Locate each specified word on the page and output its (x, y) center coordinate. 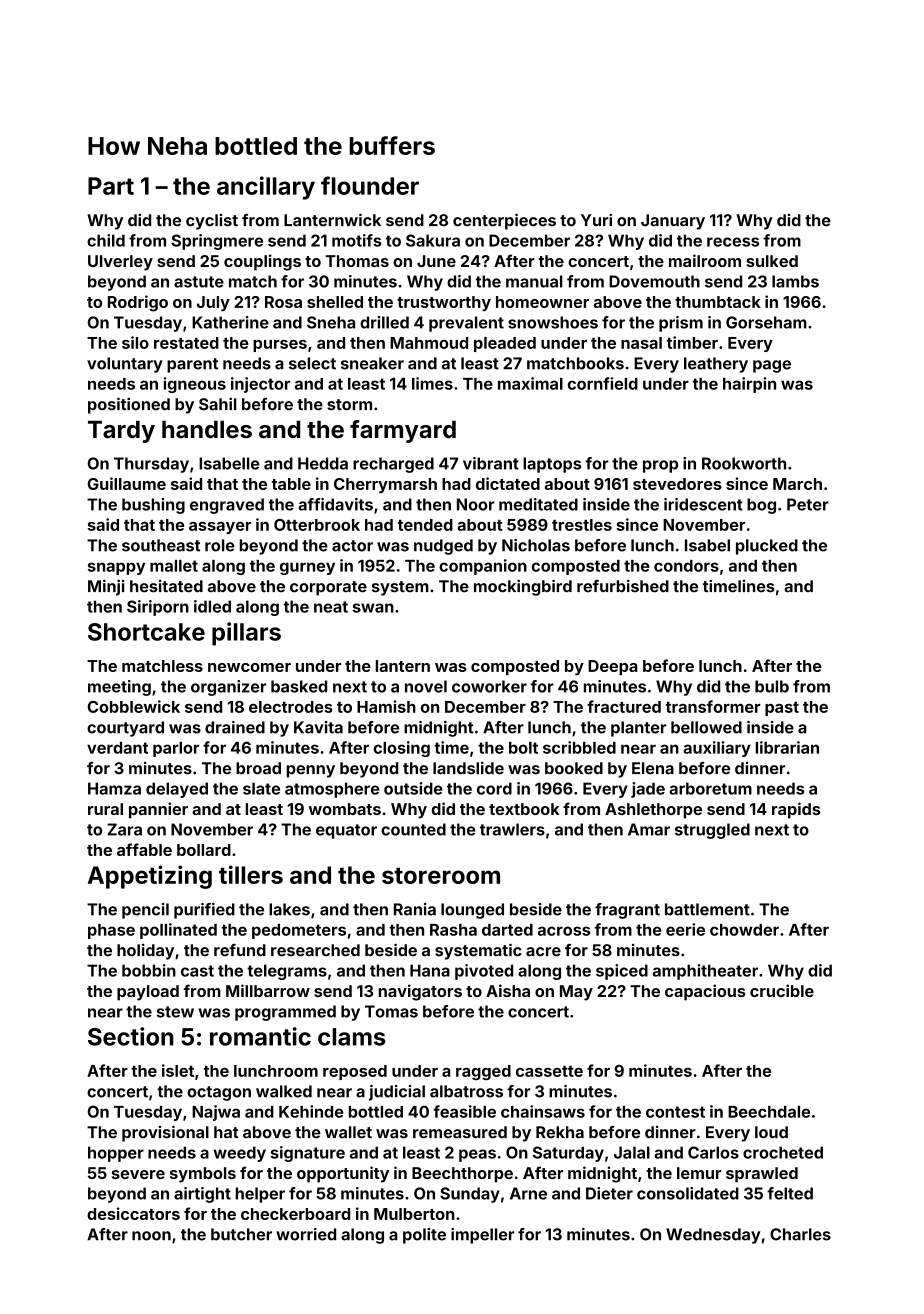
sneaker (372, 363)
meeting (119, 688)
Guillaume (127, 483)
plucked (767, 547)
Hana (430, 970)
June (436, 261)
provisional (165, 1133)
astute (199, 282)
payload (148, 993)
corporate (328, 588)
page (772, 366)
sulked (772, 261)
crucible (782, 990)
